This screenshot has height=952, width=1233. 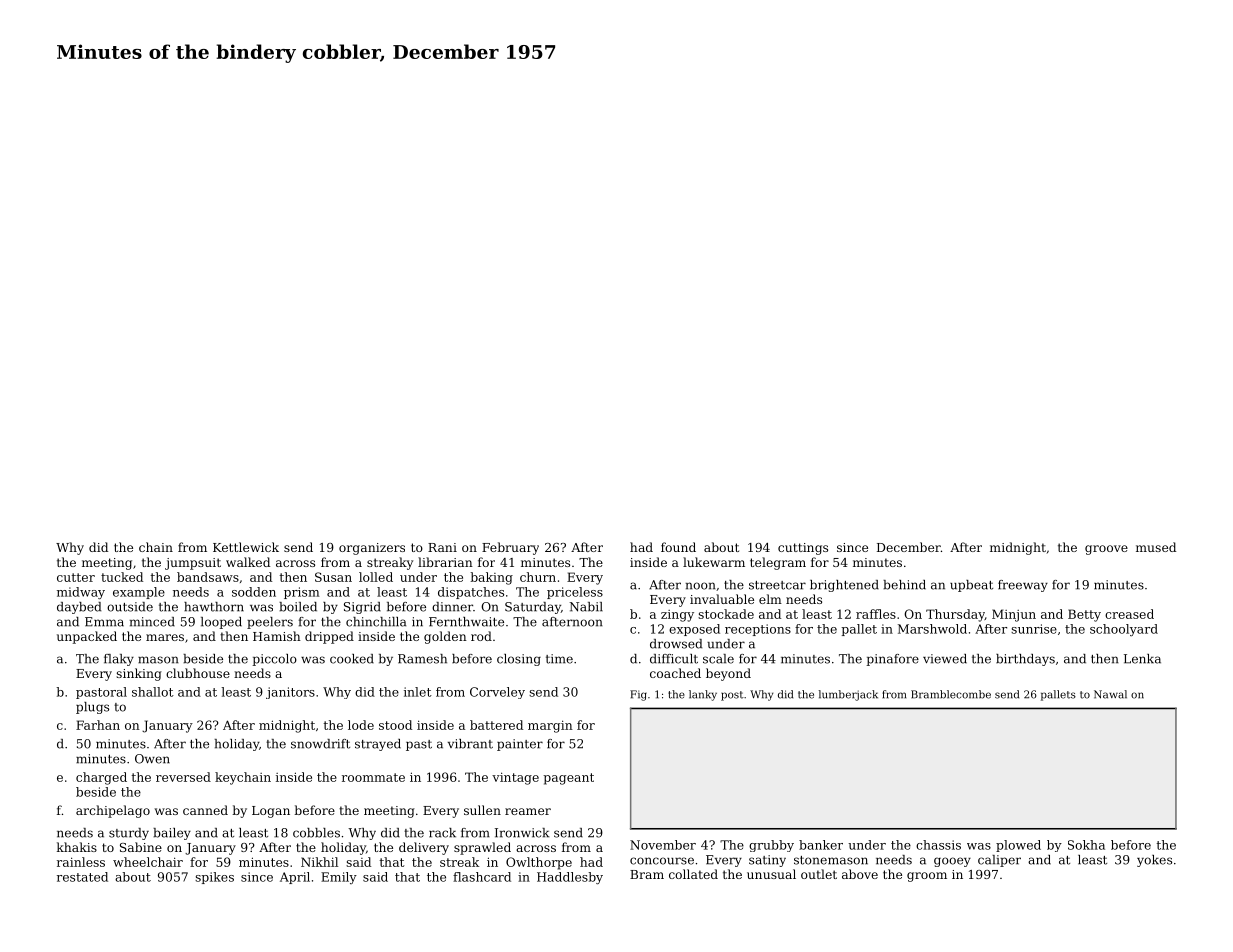 I want to click on mused, so click(x=1156, y=547).
